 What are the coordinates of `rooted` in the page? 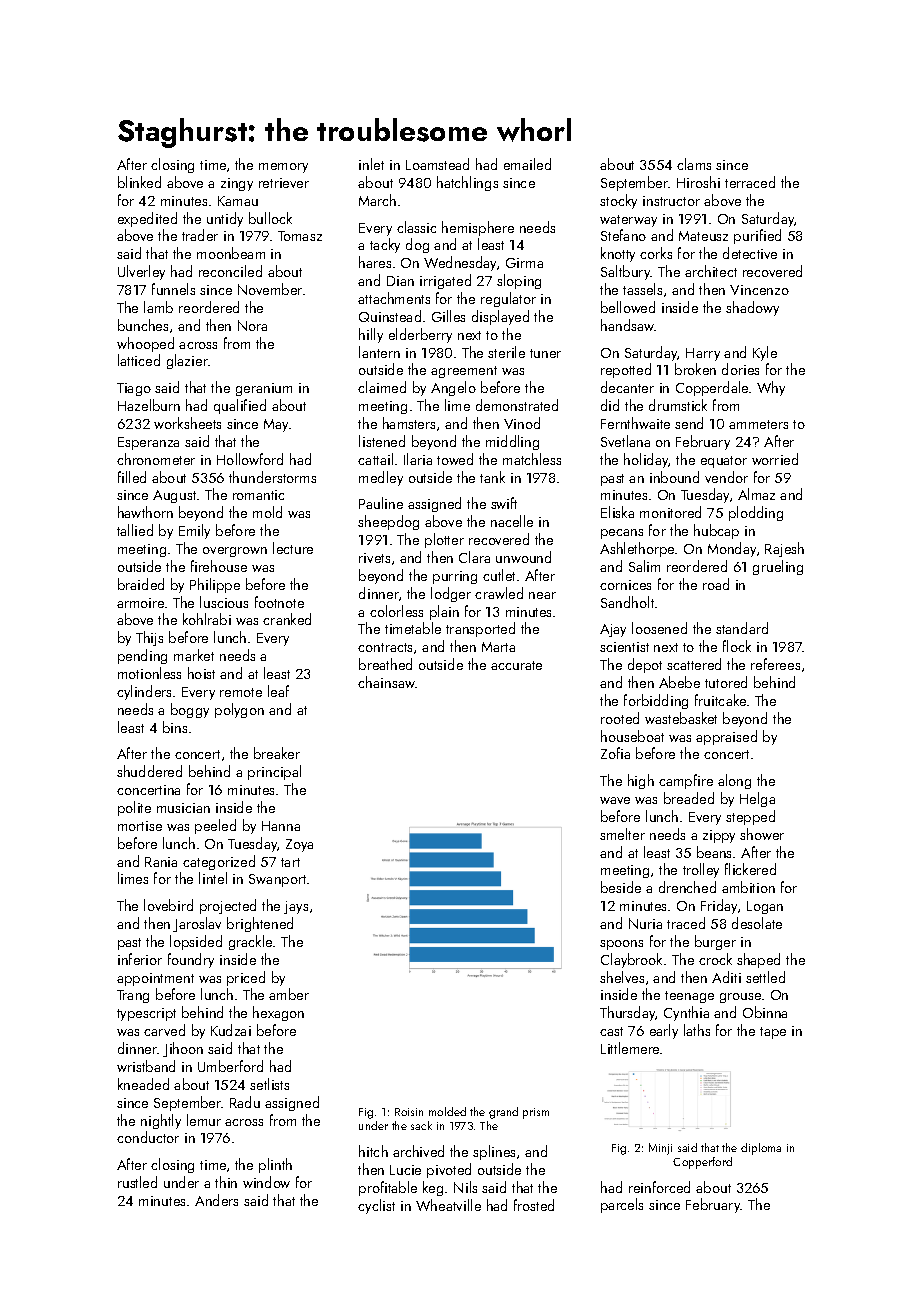 It's located at (620, 718).
